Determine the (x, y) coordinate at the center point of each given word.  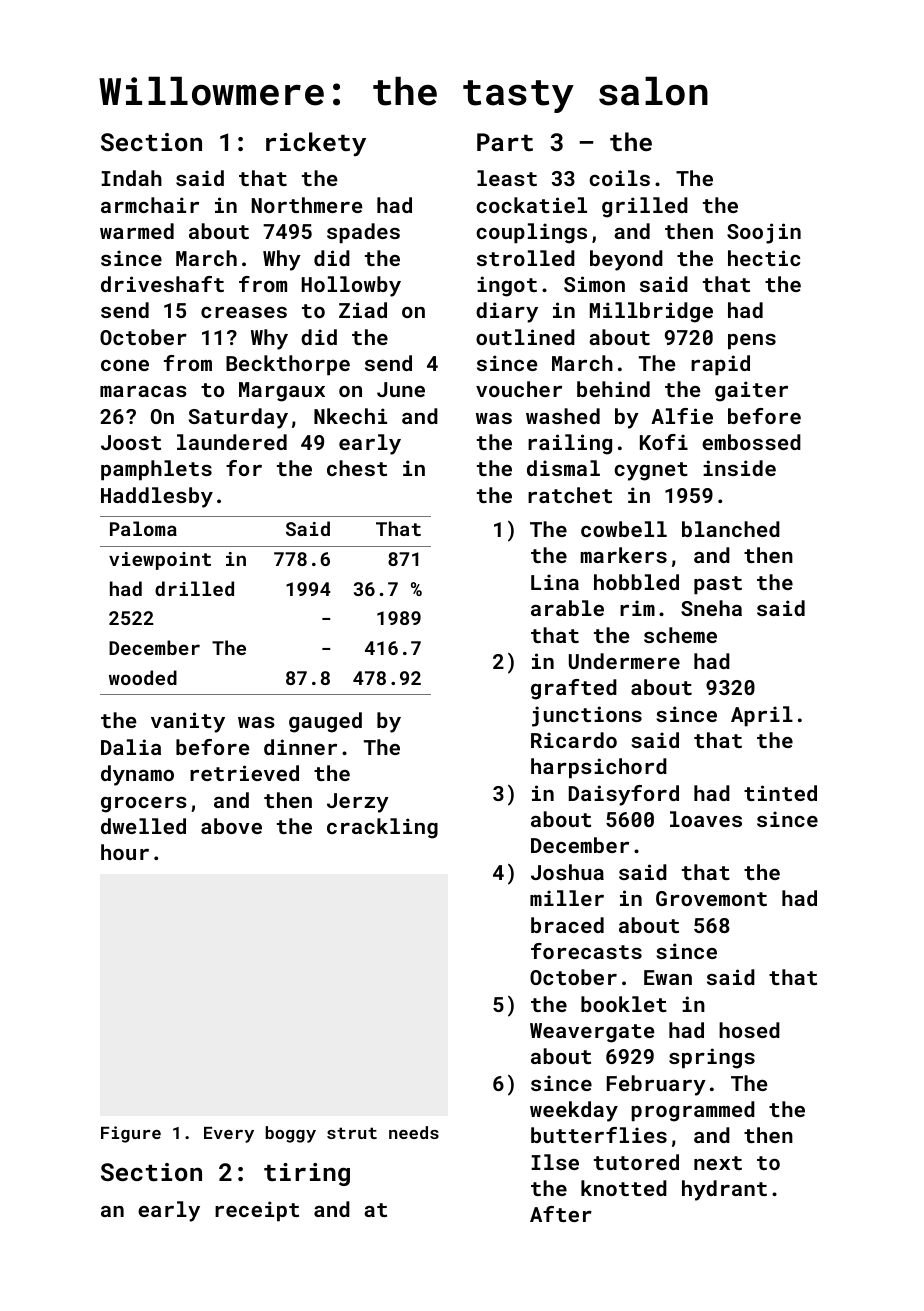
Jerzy (358, 803)
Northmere (307, 205)
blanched (731, 529)
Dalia (131, 747)
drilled (194, 588)
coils (619, 178)
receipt (257, 1211)
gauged (325, 722)
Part (505, 142)
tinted (780, 793)
